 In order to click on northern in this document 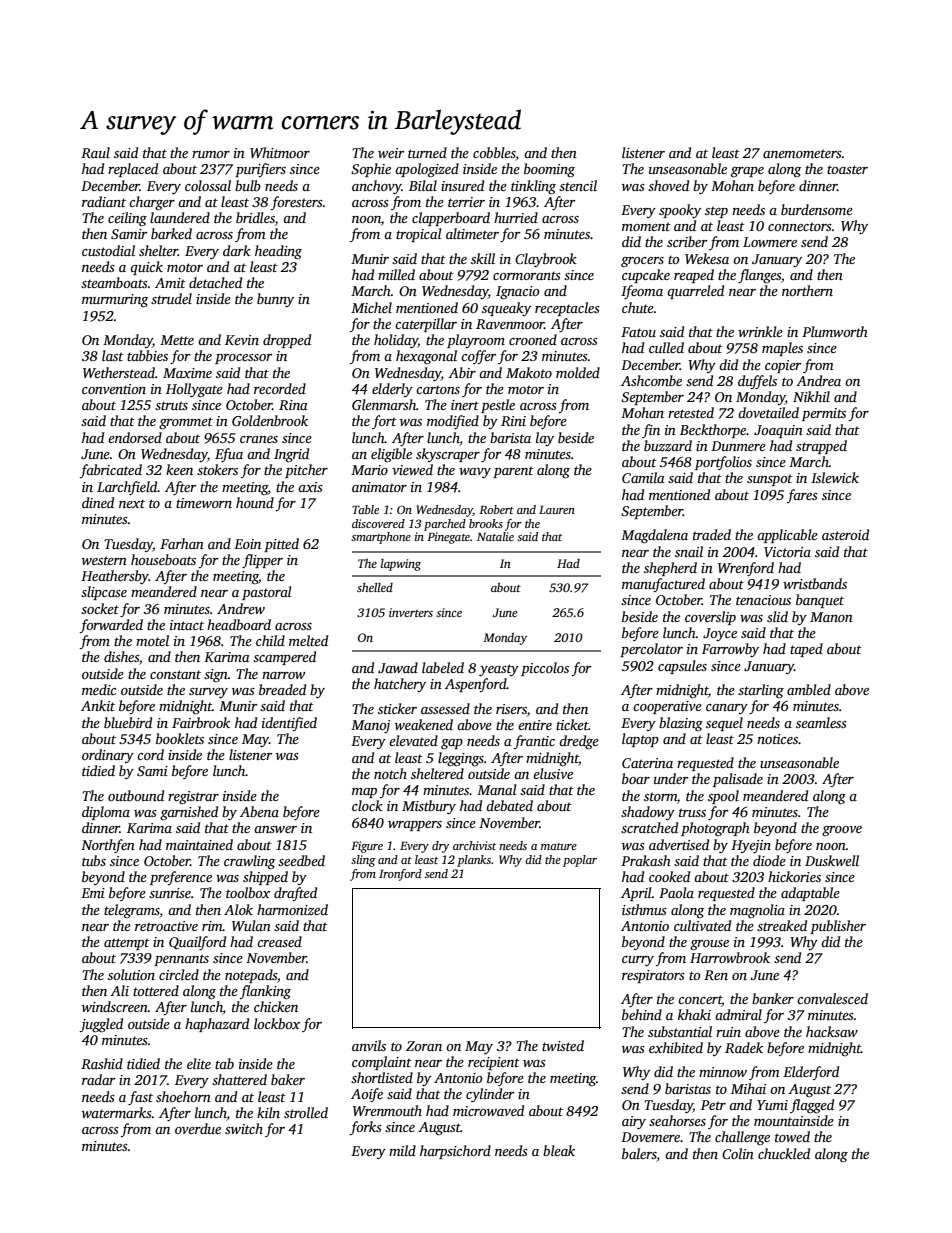, I will do `click(807, 290)`.
